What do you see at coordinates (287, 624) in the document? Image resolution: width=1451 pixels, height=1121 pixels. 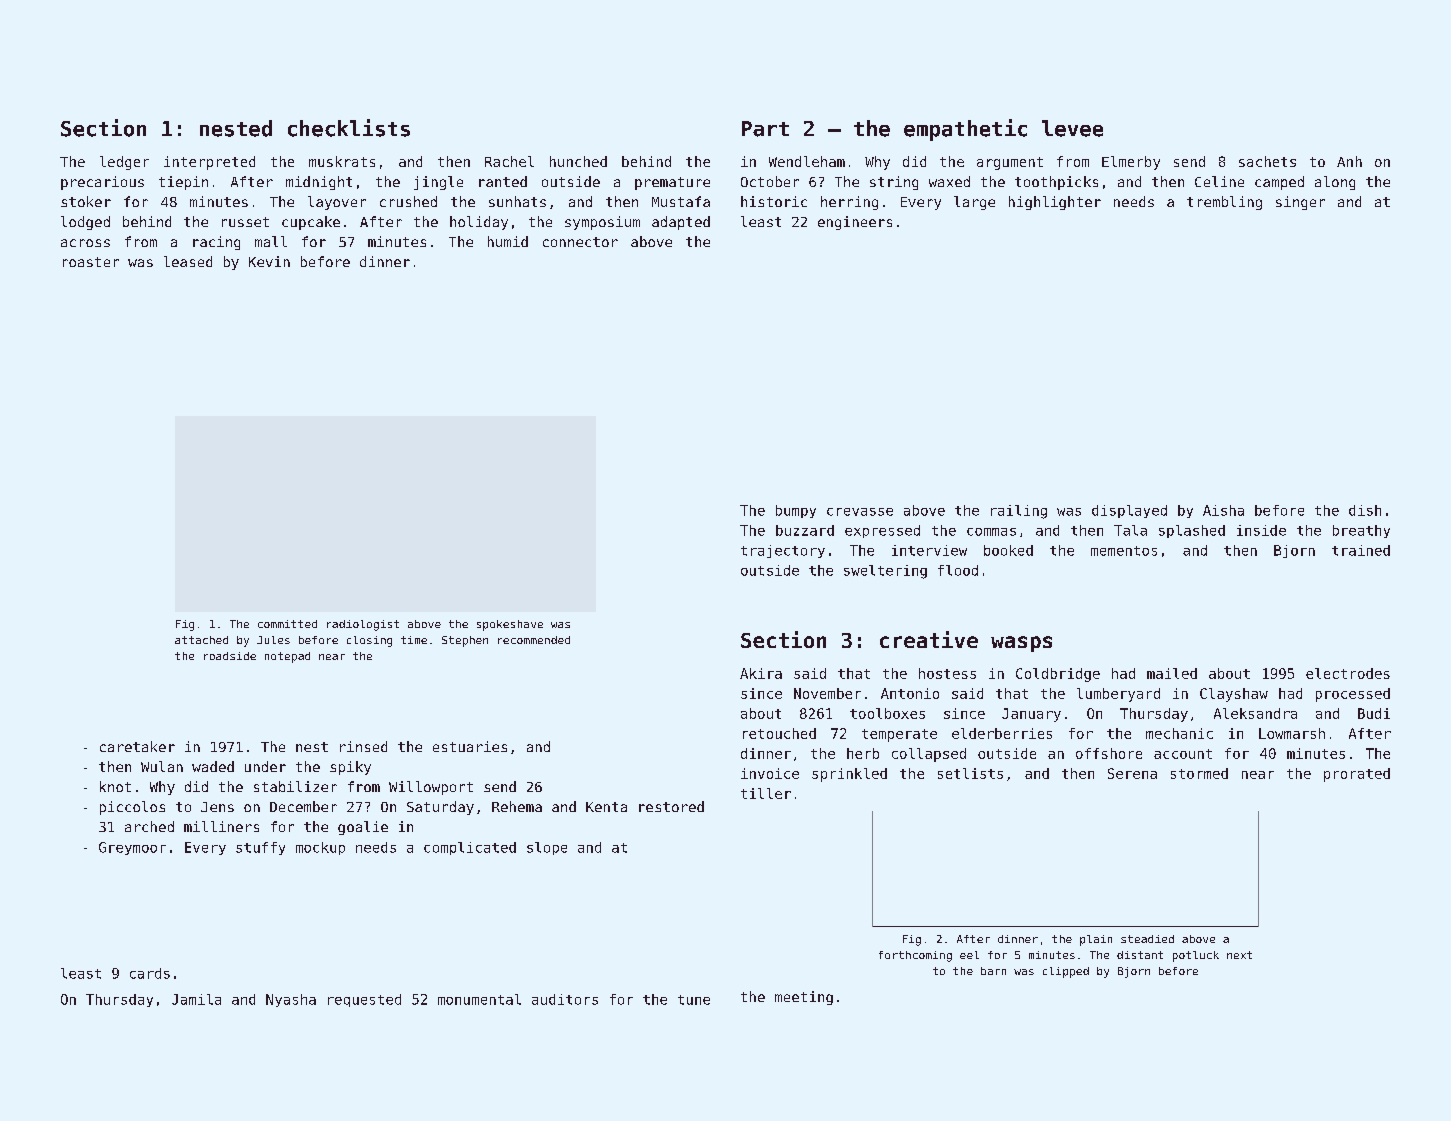 I see `committed` at bounding box center [287, 624].
